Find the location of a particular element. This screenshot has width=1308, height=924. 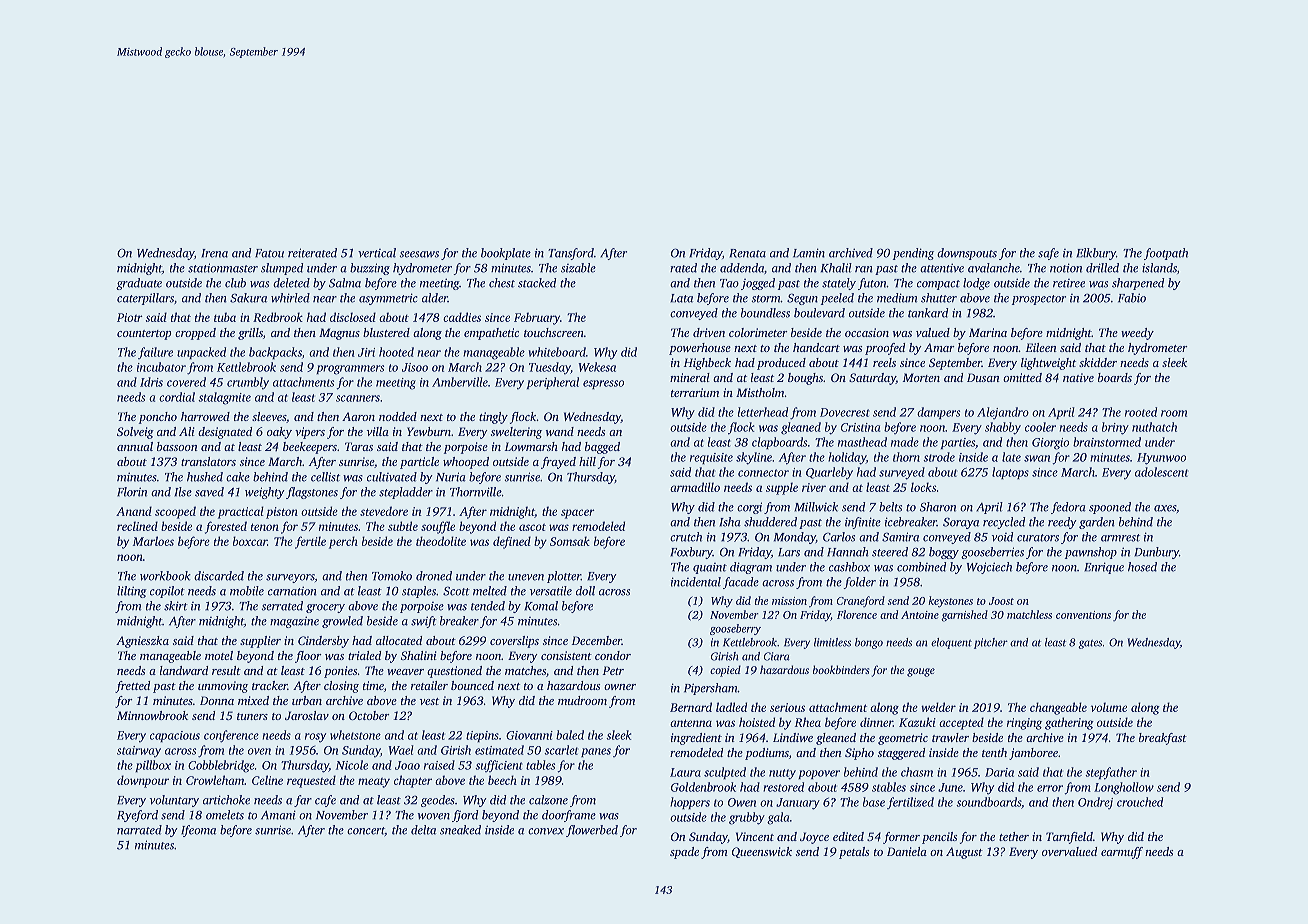

Tarnfield is located at coordinates (1069, 838).
